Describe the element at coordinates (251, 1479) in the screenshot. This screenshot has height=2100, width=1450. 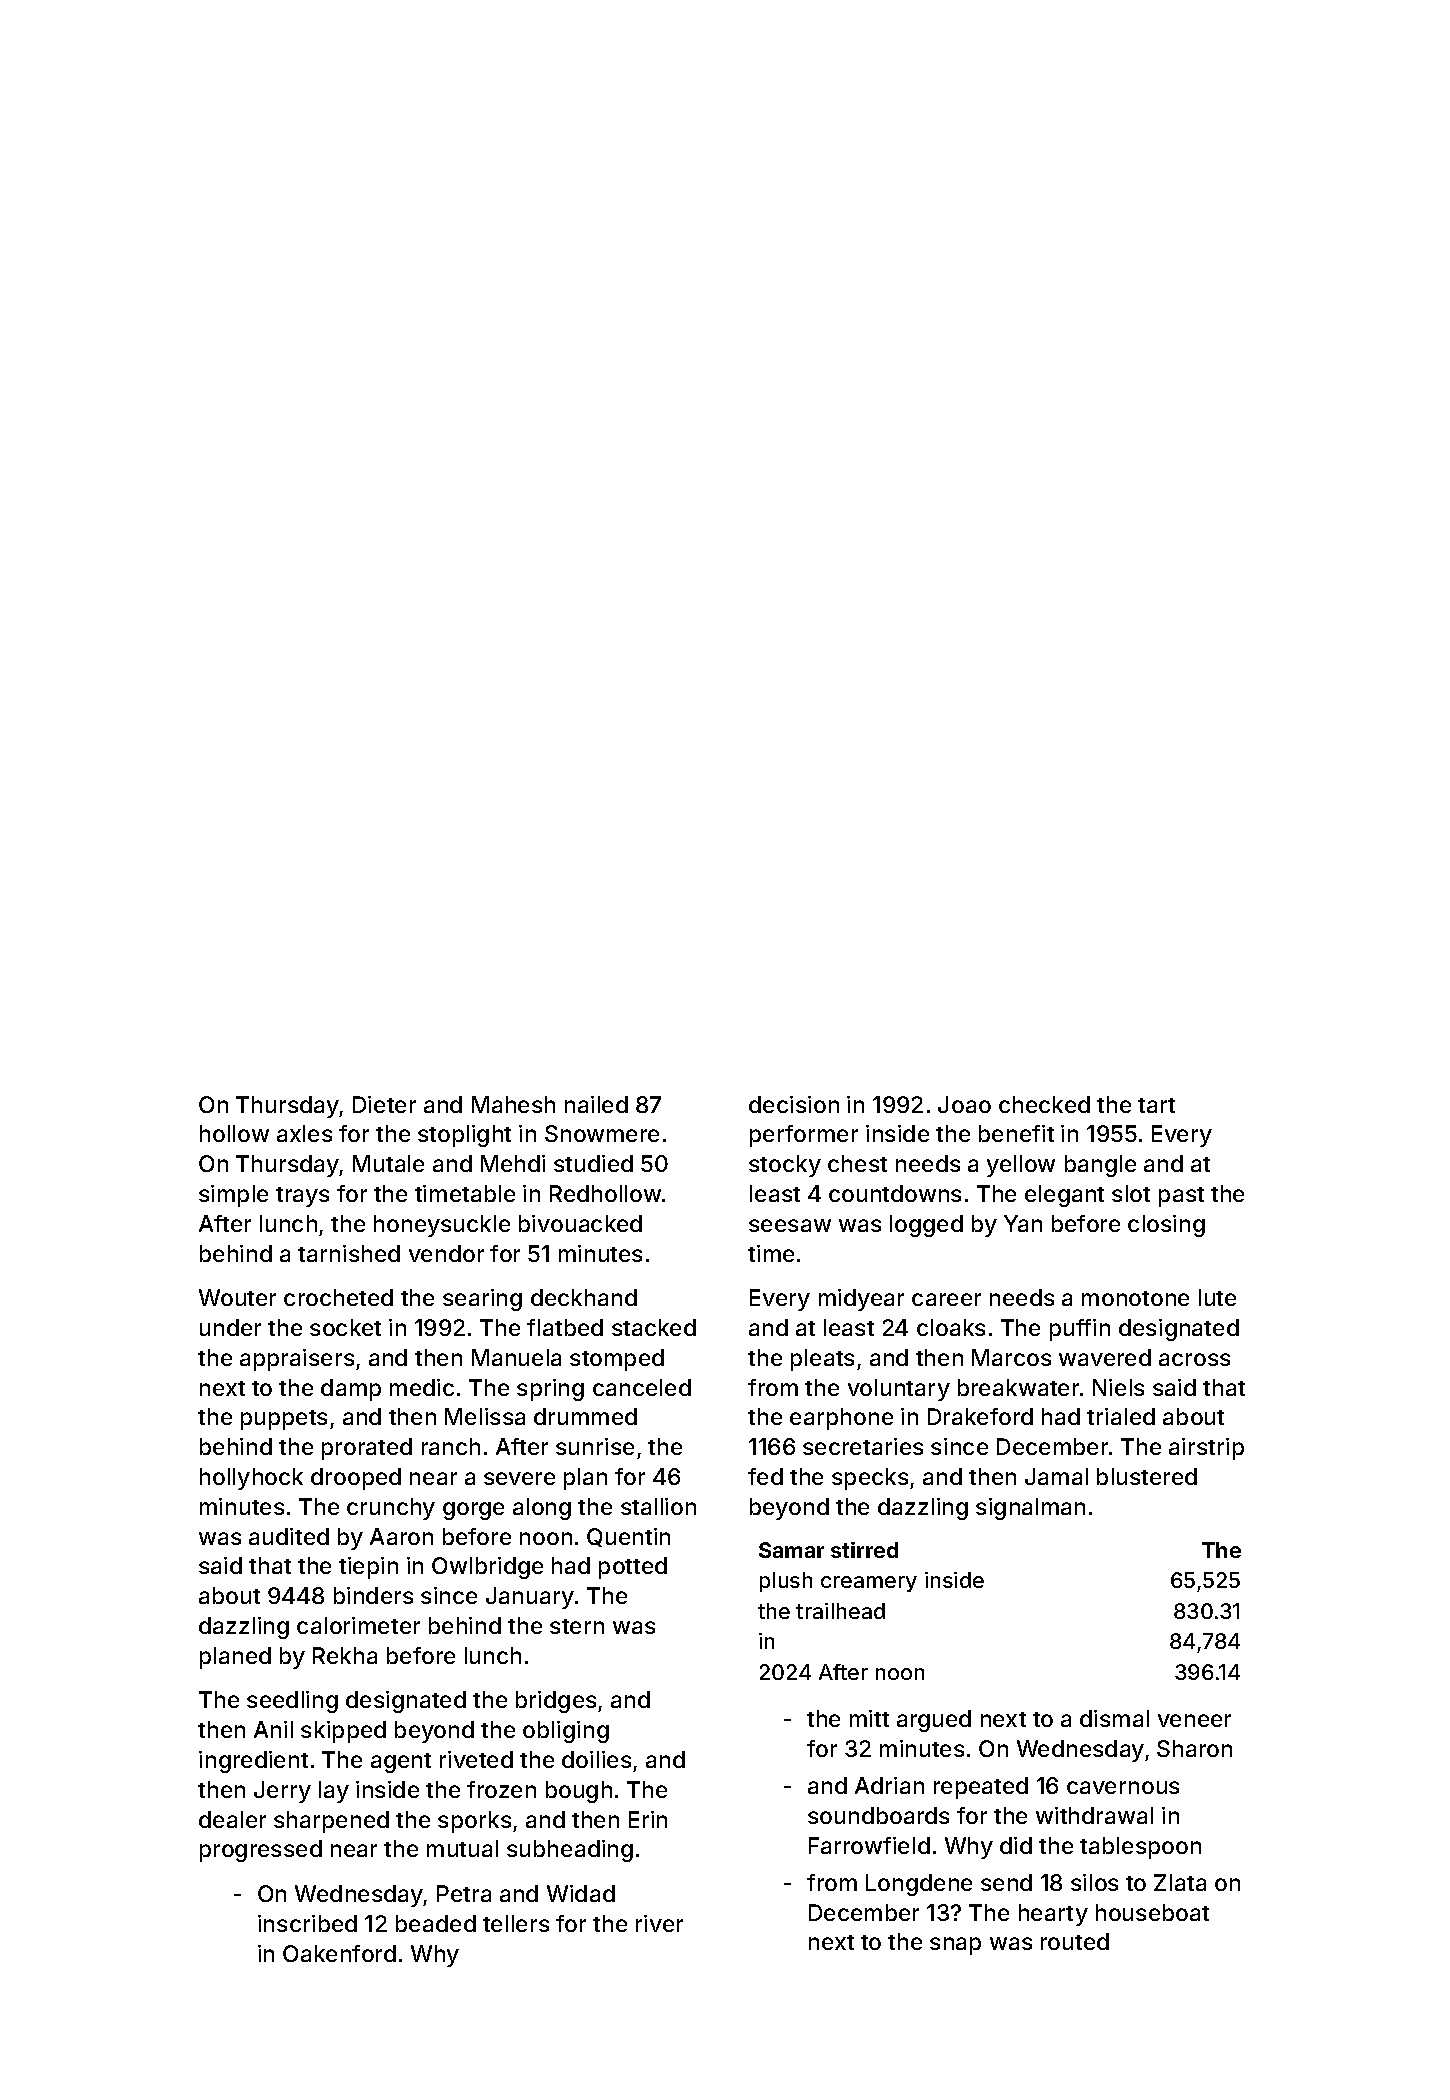
I see `hollyhock` at that location.
